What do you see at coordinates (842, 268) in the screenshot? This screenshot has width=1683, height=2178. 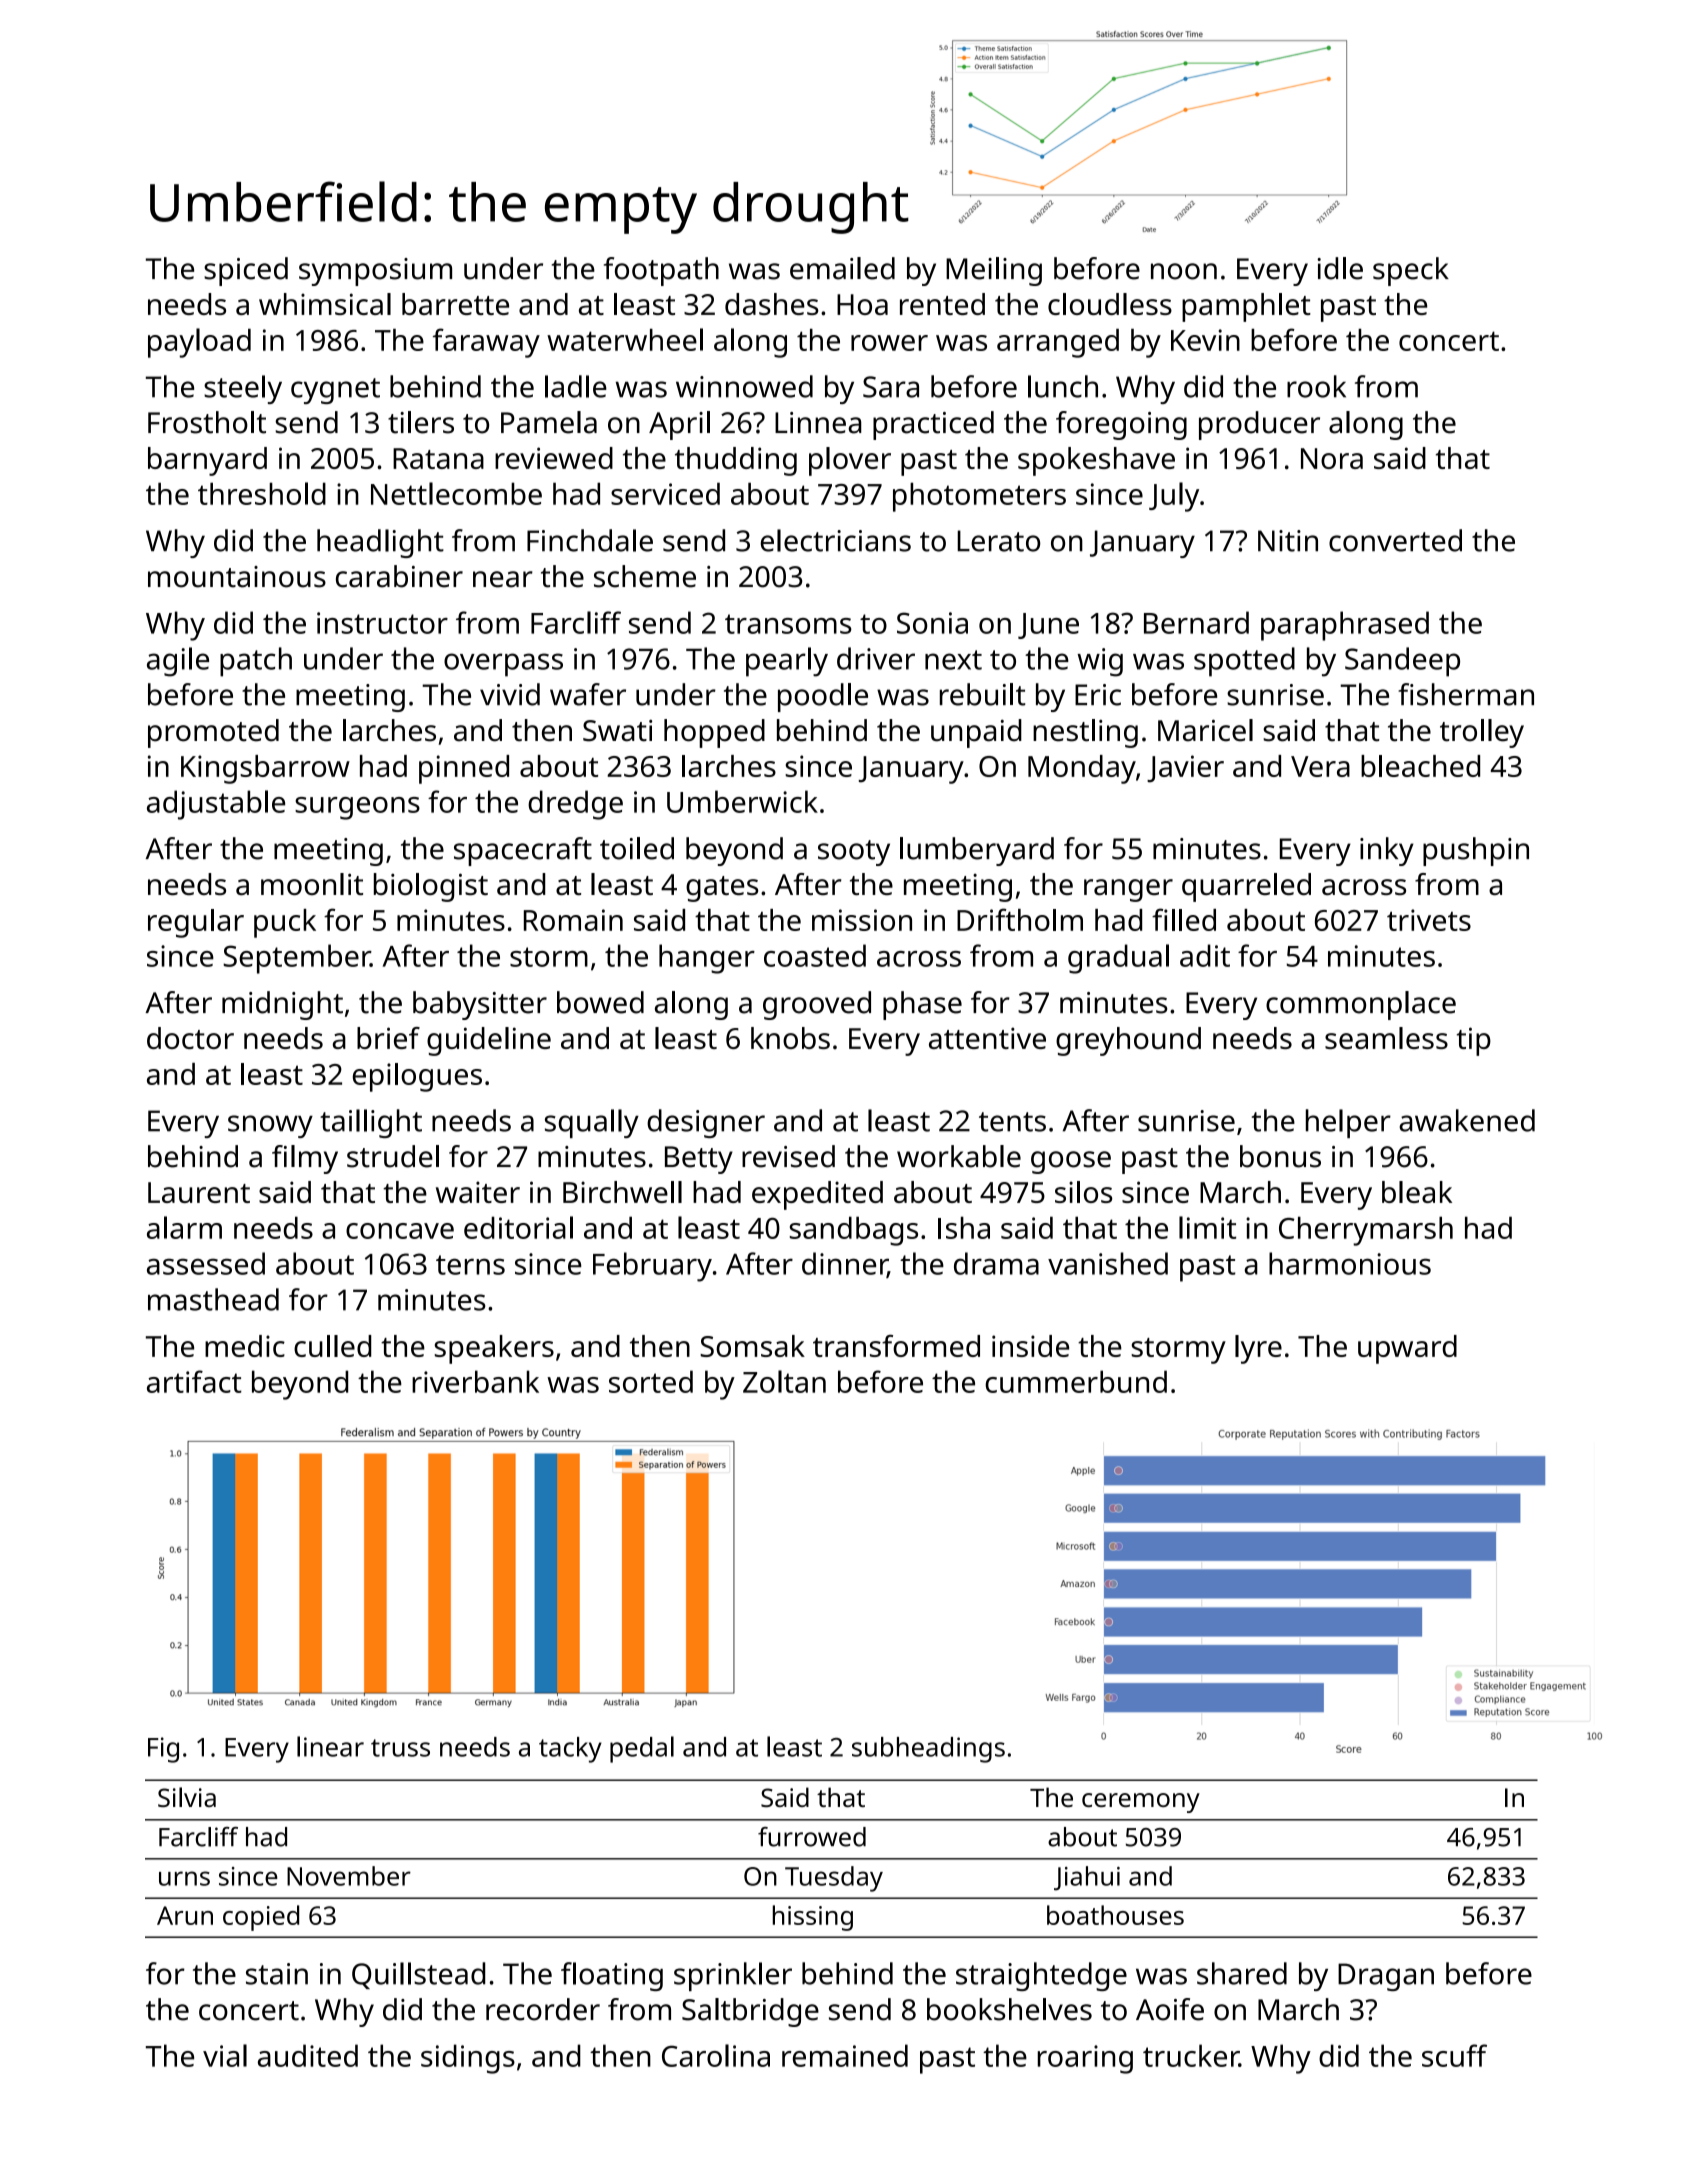 I see `emailed` at bounding box center [842, 268].
